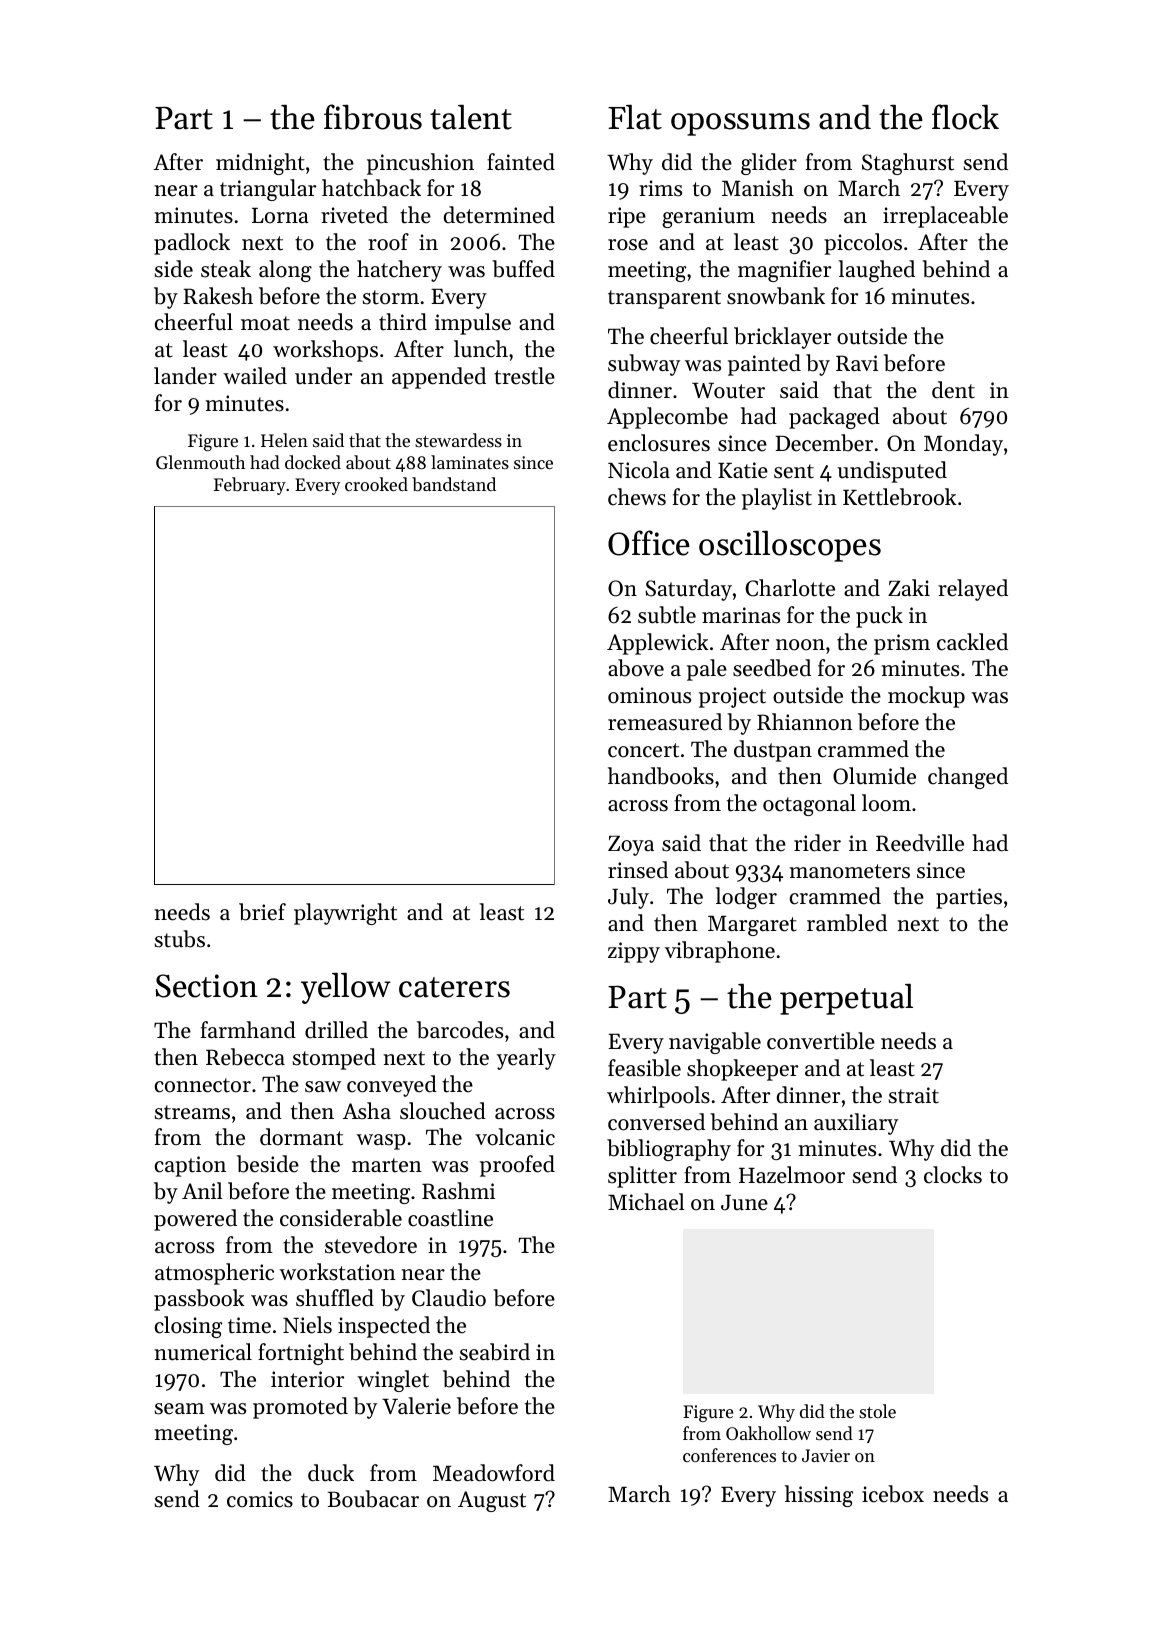 The image size is (1163, 1645). Describe the element at coordinates (354, 215) in the document. I see `riveted` at that location.
